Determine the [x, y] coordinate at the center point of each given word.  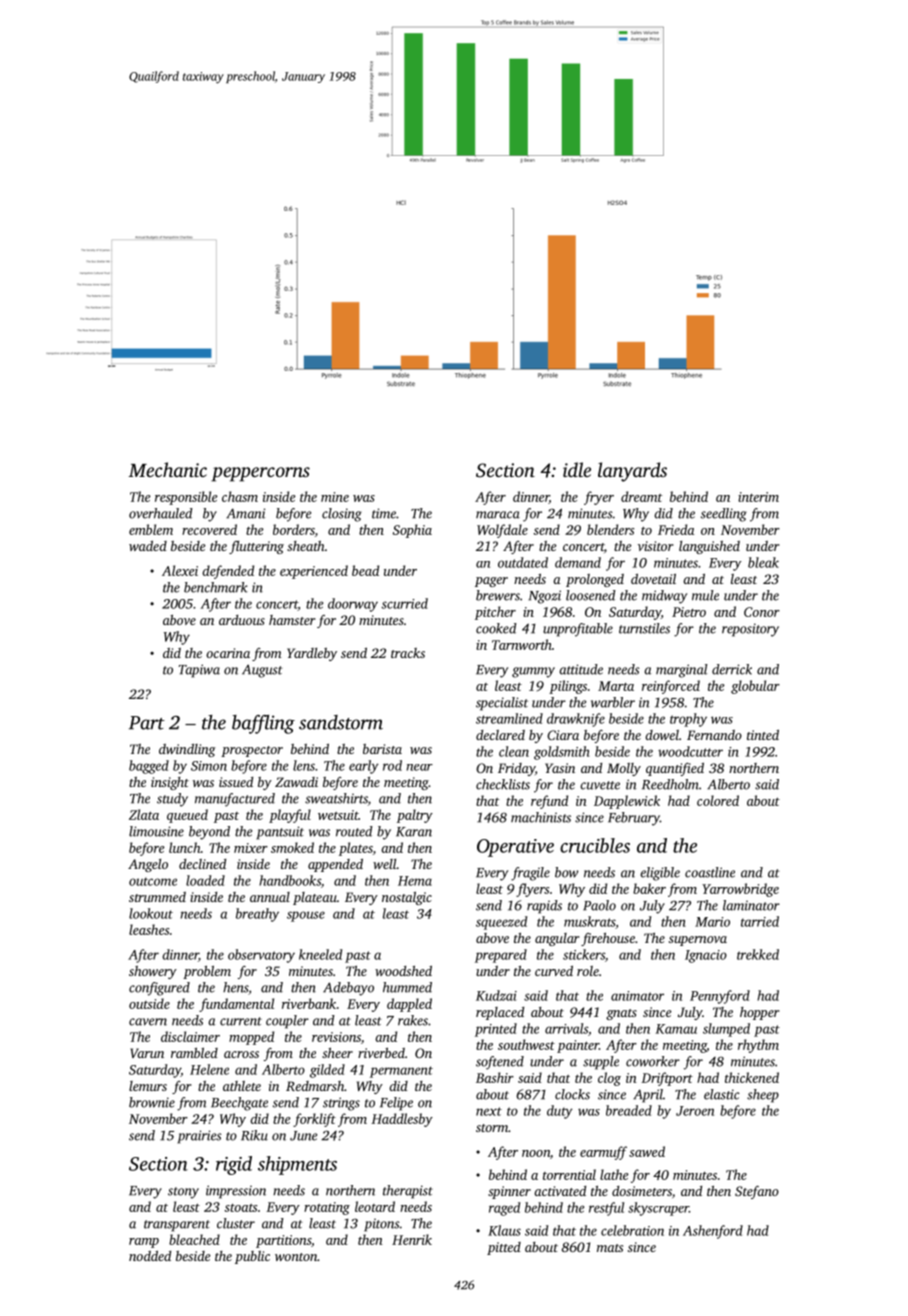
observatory [261, 956]
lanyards [632, 472]
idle [577, 469]
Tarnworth [522, 644]
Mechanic [168, 469]
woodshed [403, 971]
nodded [150, 1256]
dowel [662, 735]
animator [637, 996]
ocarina [228, 653]
